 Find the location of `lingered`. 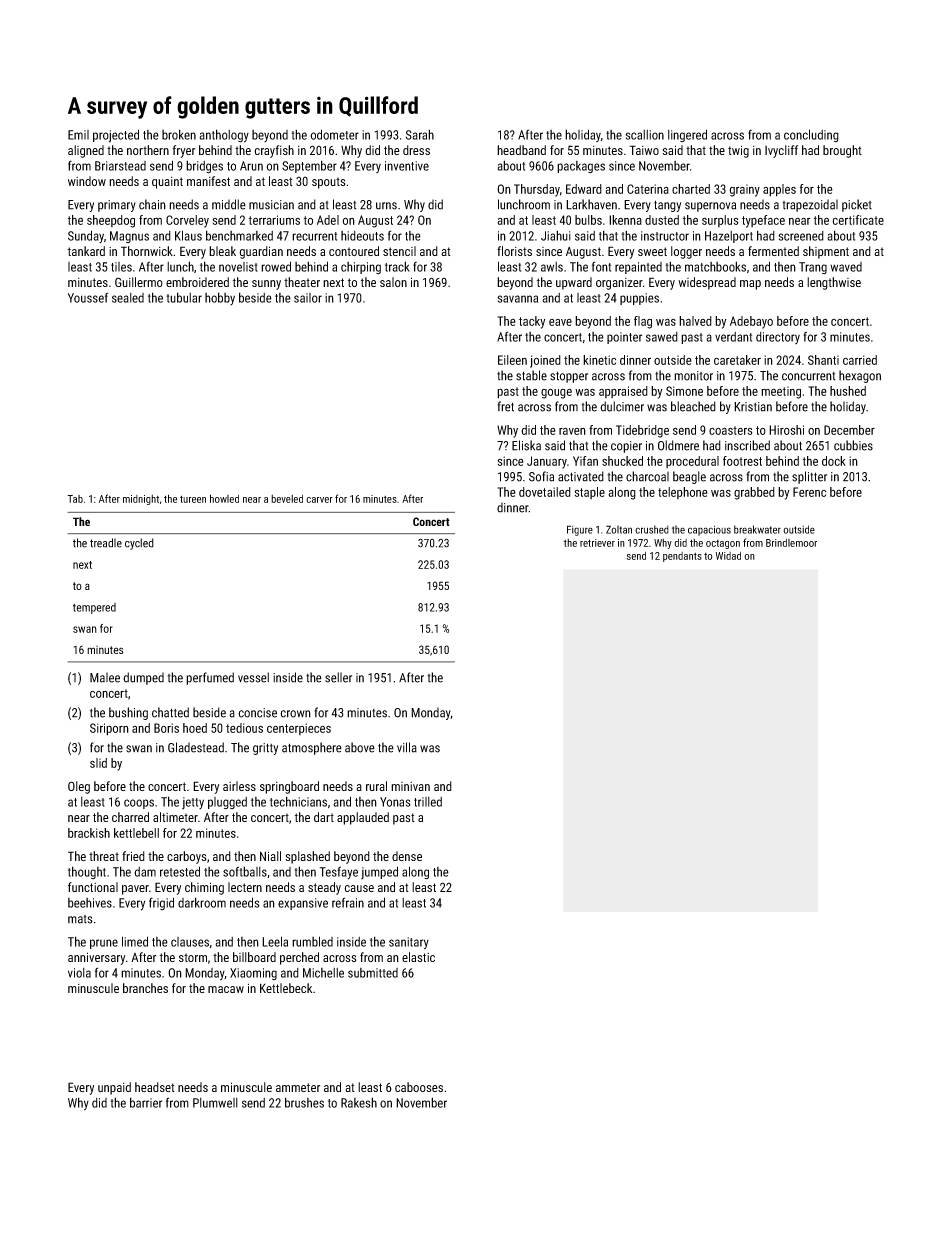

lingered is located at coordinates (687, 136).
